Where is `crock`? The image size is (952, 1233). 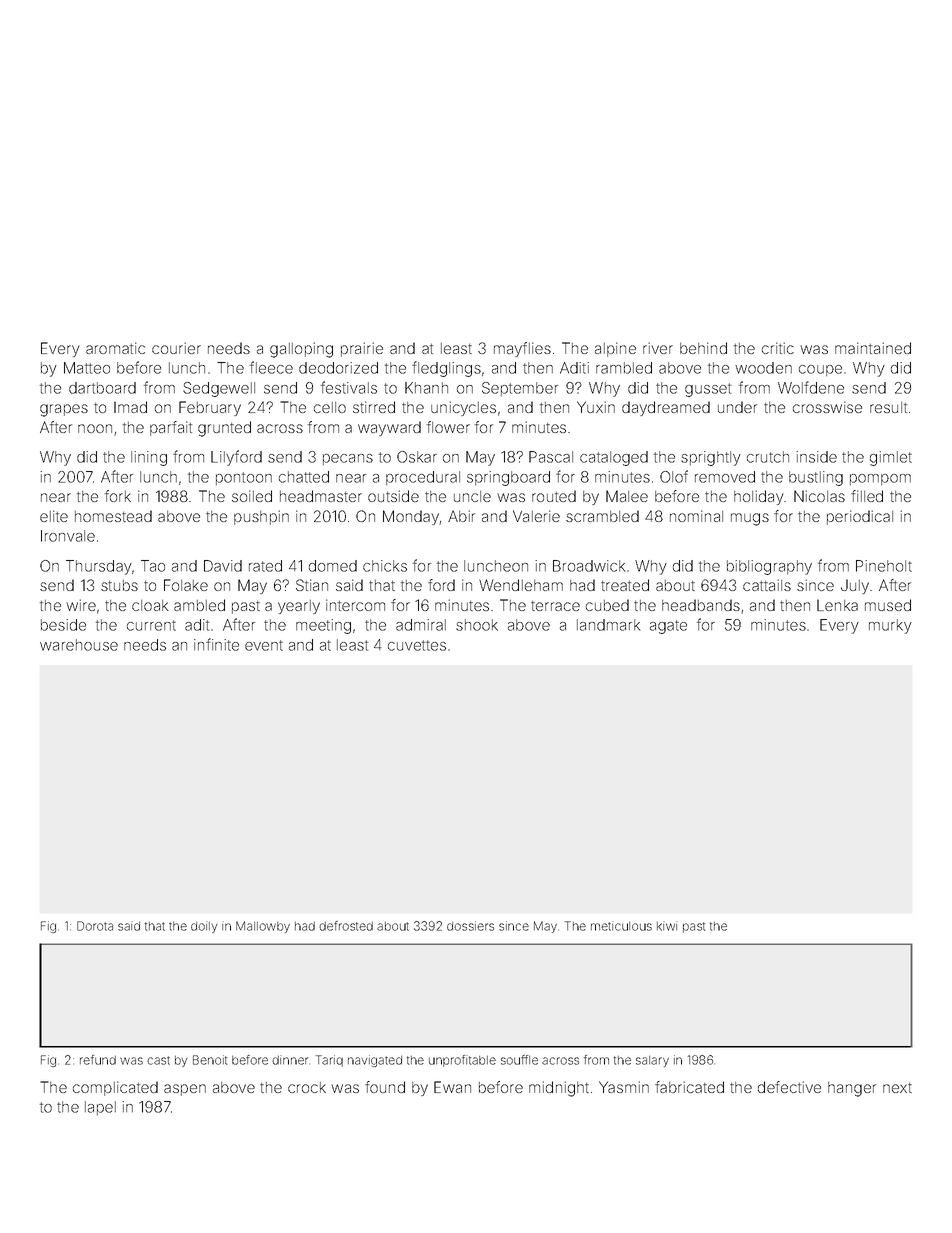
crock is located at coordinates (307, 1087).
